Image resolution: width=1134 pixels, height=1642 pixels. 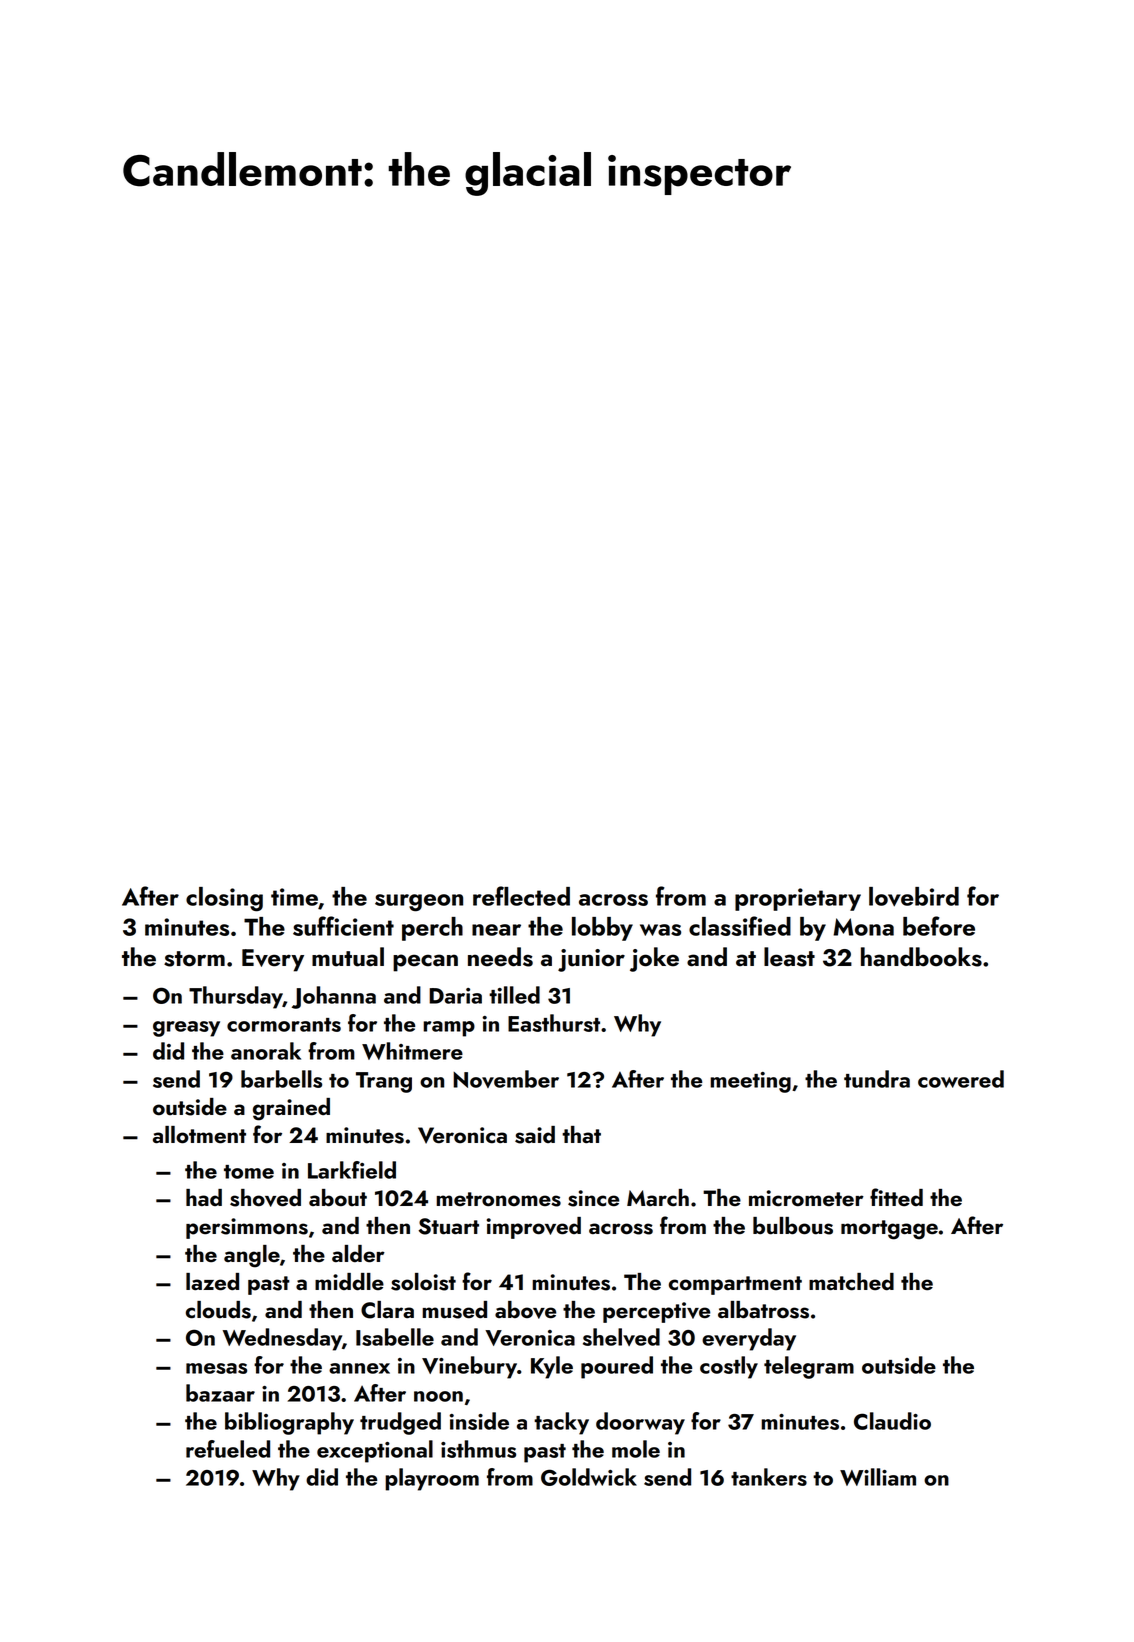 What do you see at coordinates (228, 1449) in the screenshot?
I see `refueled` at bounding box center [228, 1449].
